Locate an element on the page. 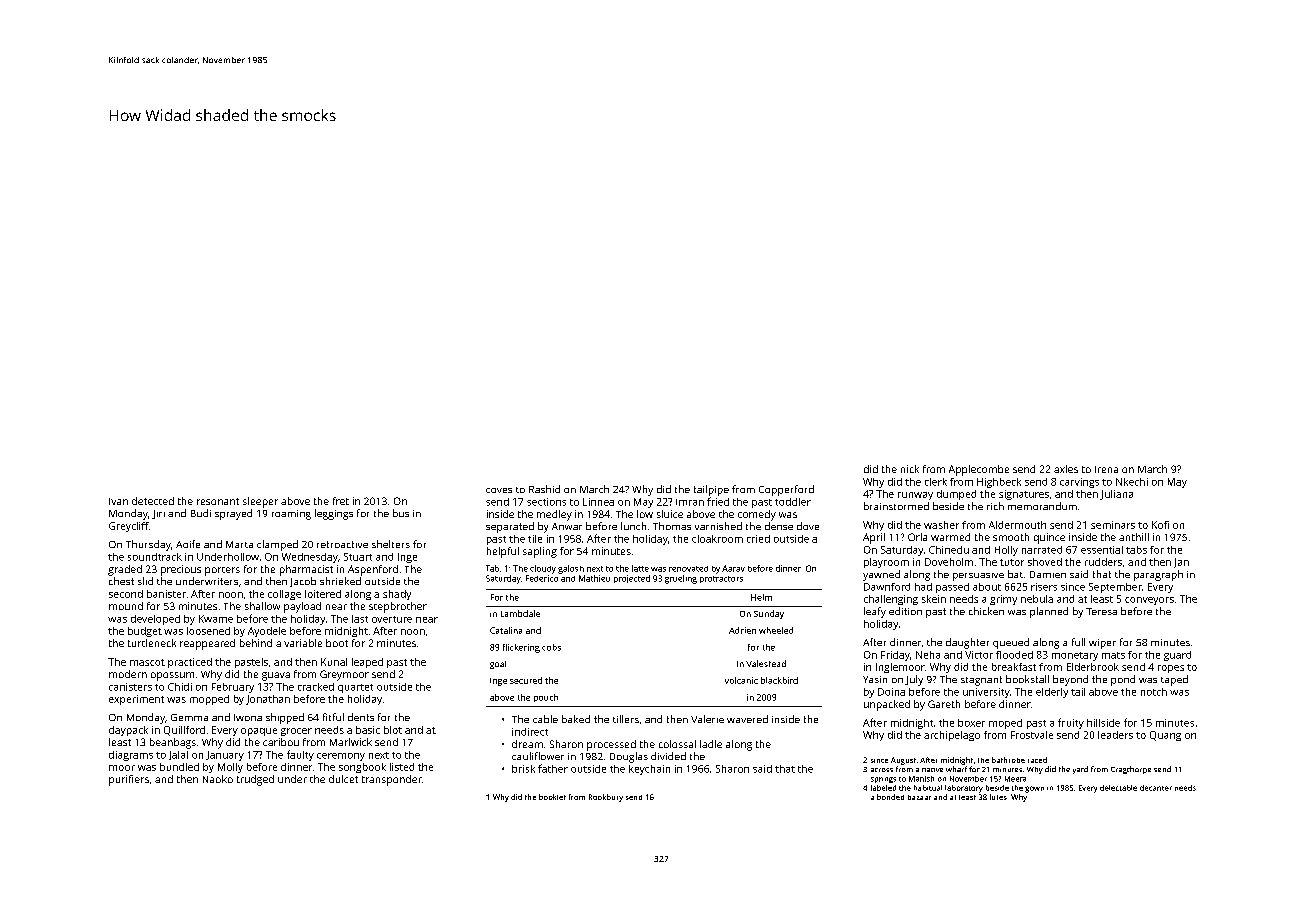 Image resolution: width=1308 pixels, height=924 pixels. Highbeck is located at coordinates (999, 483).
